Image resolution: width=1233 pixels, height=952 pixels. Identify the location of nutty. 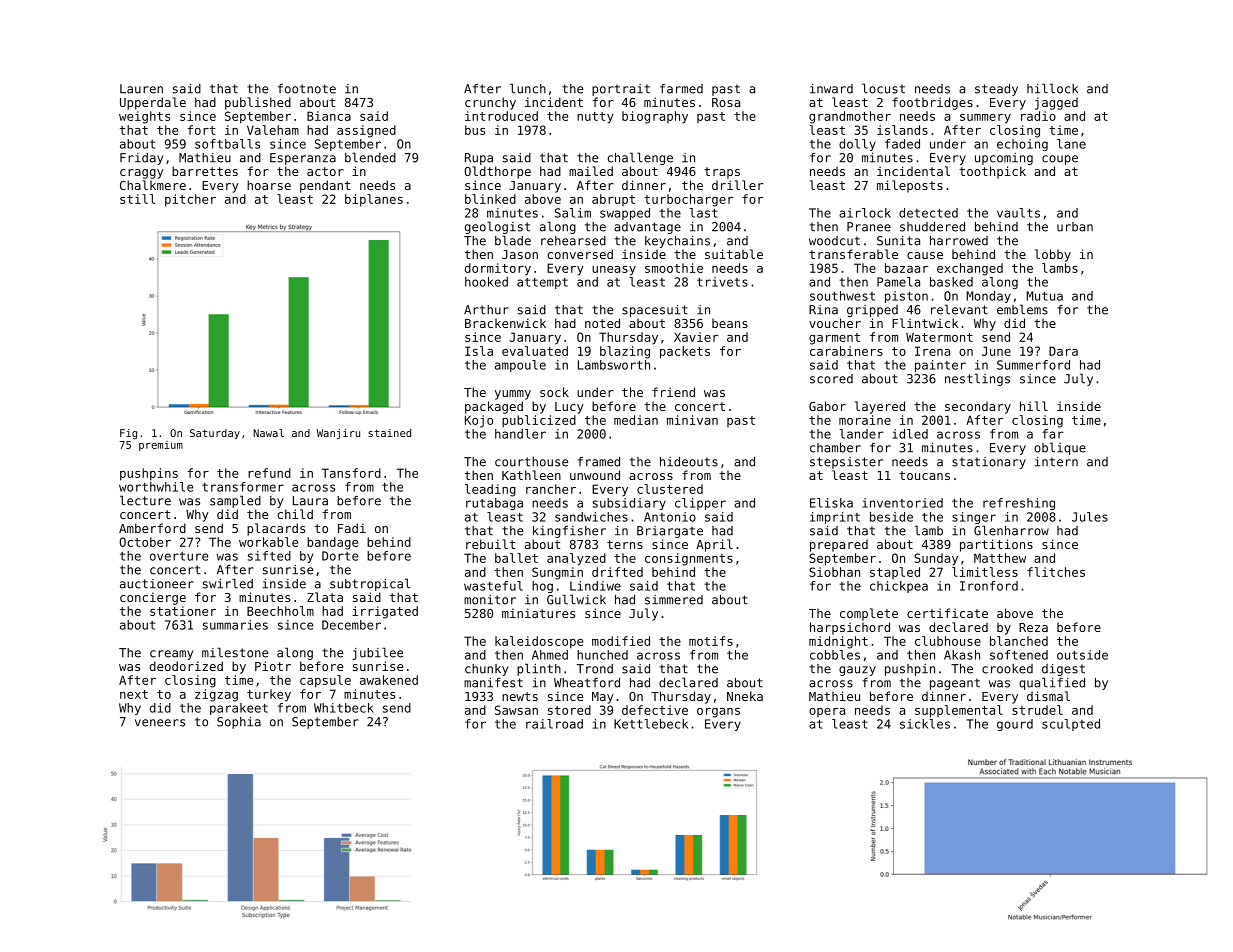
(595, 118).
